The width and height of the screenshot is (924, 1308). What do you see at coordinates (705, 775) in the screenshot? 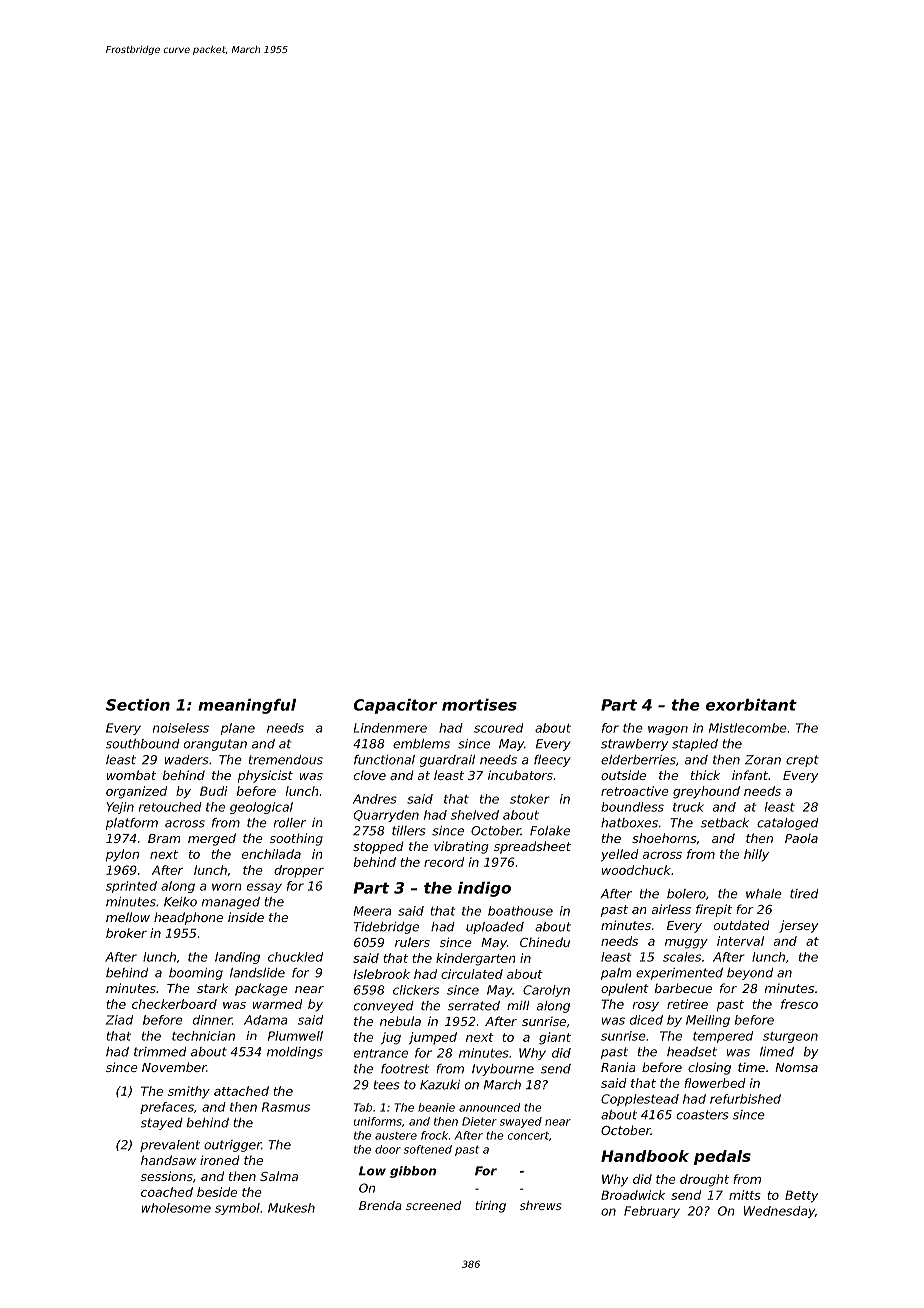
I see `thick` at bounding box center [705, 775].
